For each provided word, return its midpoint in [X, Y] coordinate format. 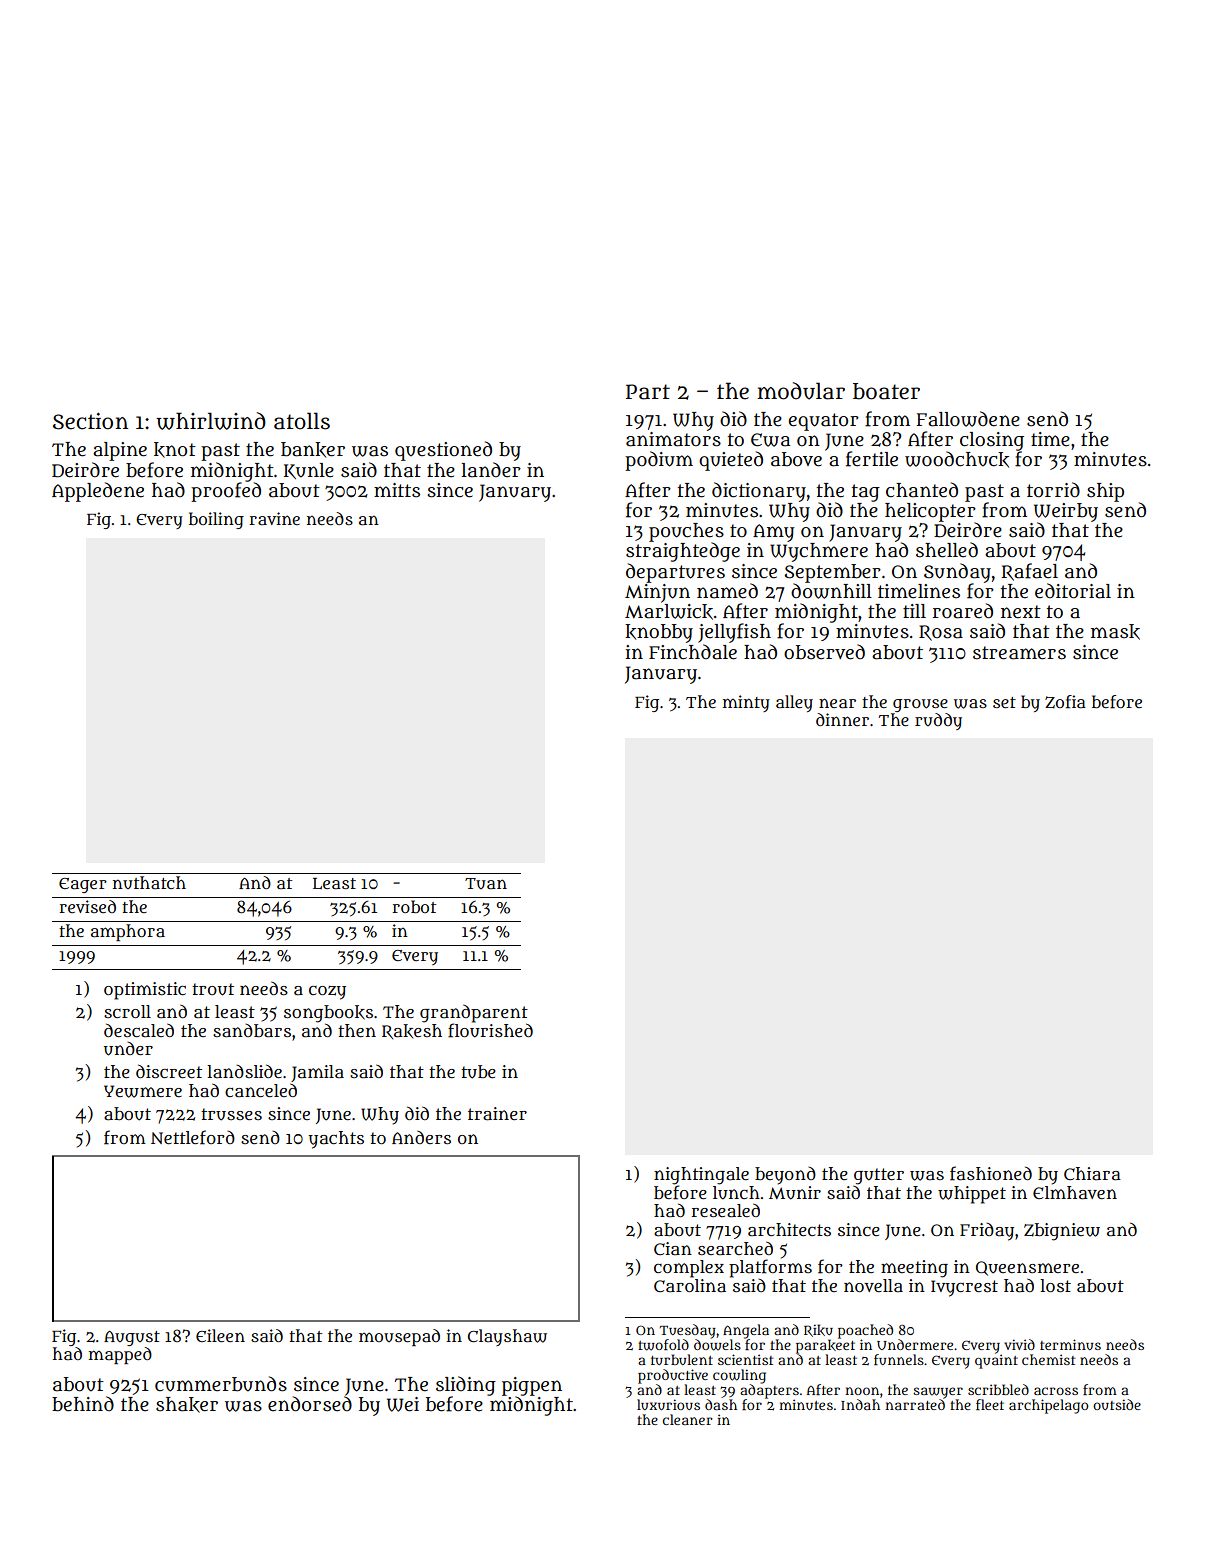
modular [801, 391]
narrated [915, 1404]
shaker [187, 1405]
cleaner [688, 1419]
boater [886, 391]
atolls [302, 421]
